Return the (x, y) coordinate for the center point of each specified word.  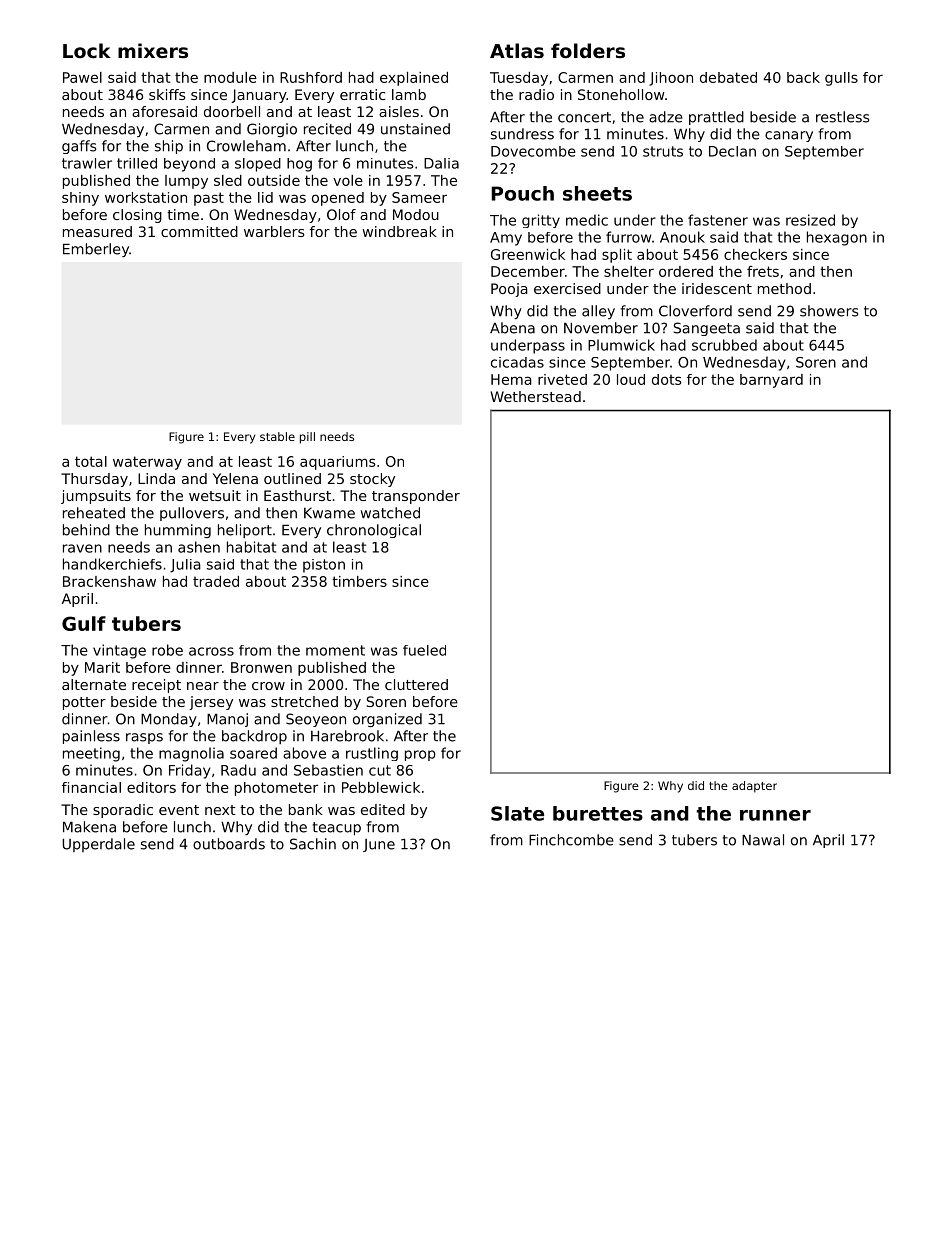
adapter (754, 787)
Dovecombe (533, 151)
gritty (541, 221)
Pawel (82, 77)
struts (663, 151)
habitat (251, 547)
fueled (424, 650)
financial (91, 787)
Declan (732, 151)
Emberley (96, 250)
